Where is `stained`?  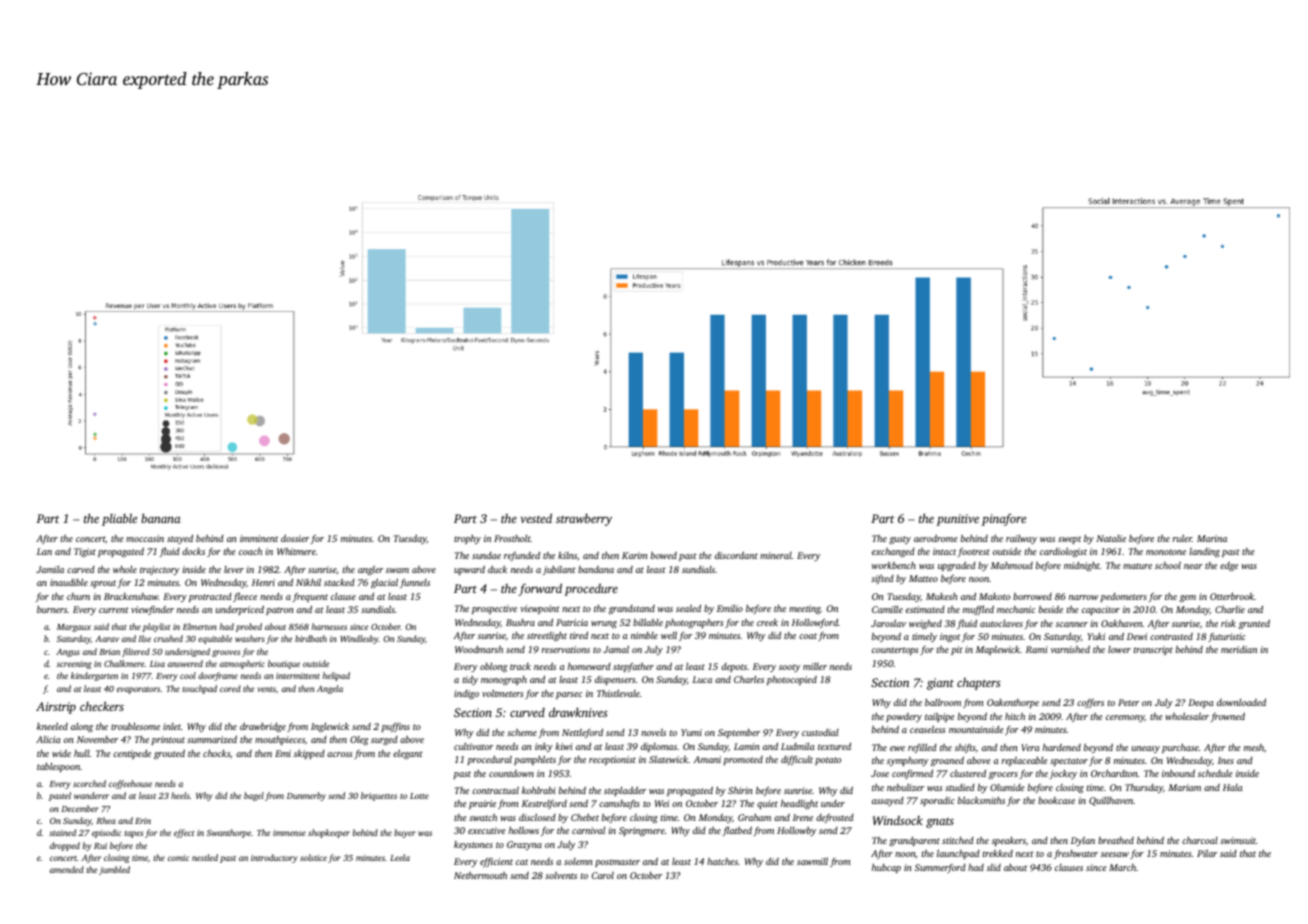 stained is located at coordinates (62, 832).
